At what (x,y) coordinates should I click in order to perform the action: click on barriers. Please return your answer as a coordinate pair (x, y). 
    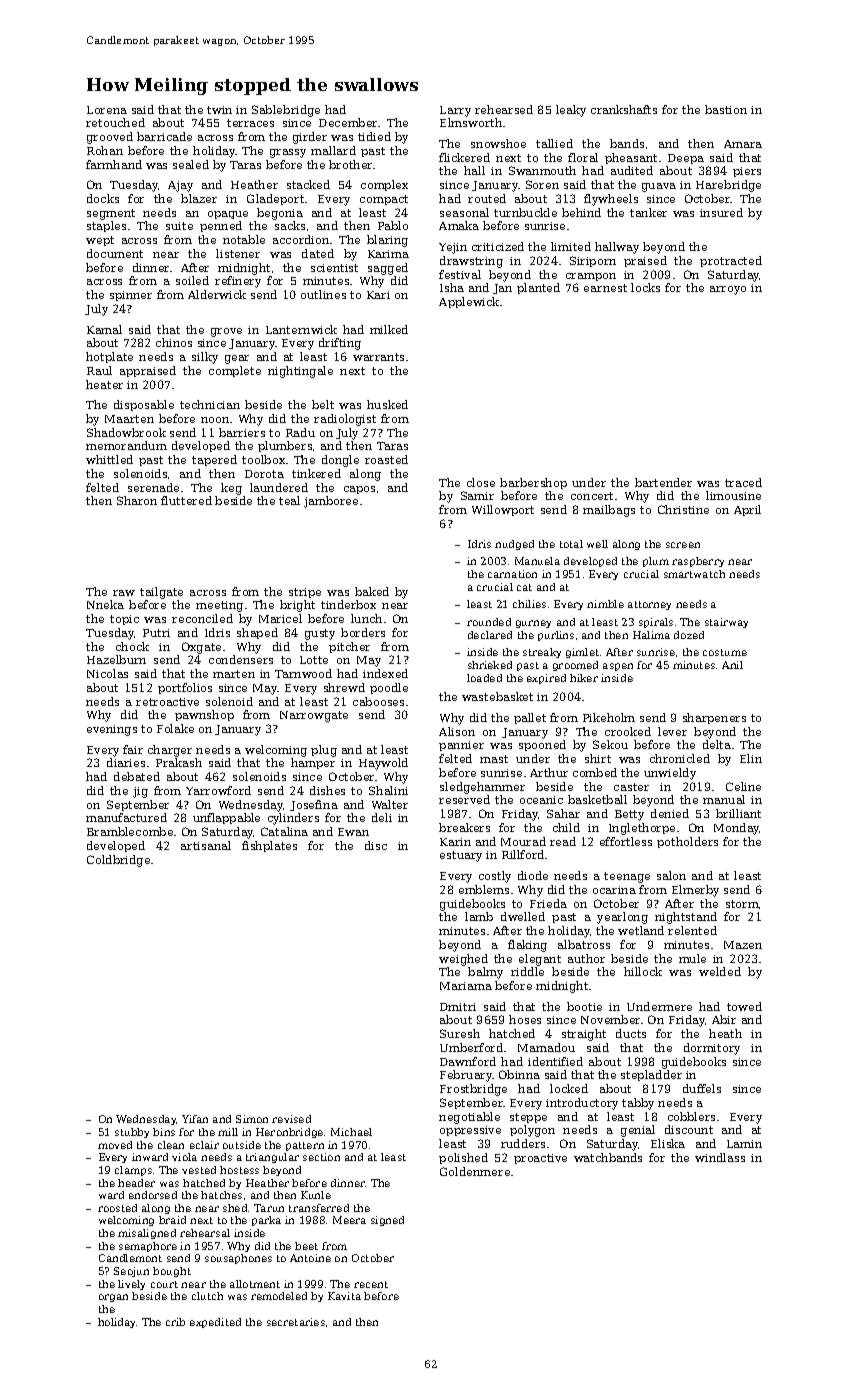
    Looking at the image, I should click on (242, 432).
